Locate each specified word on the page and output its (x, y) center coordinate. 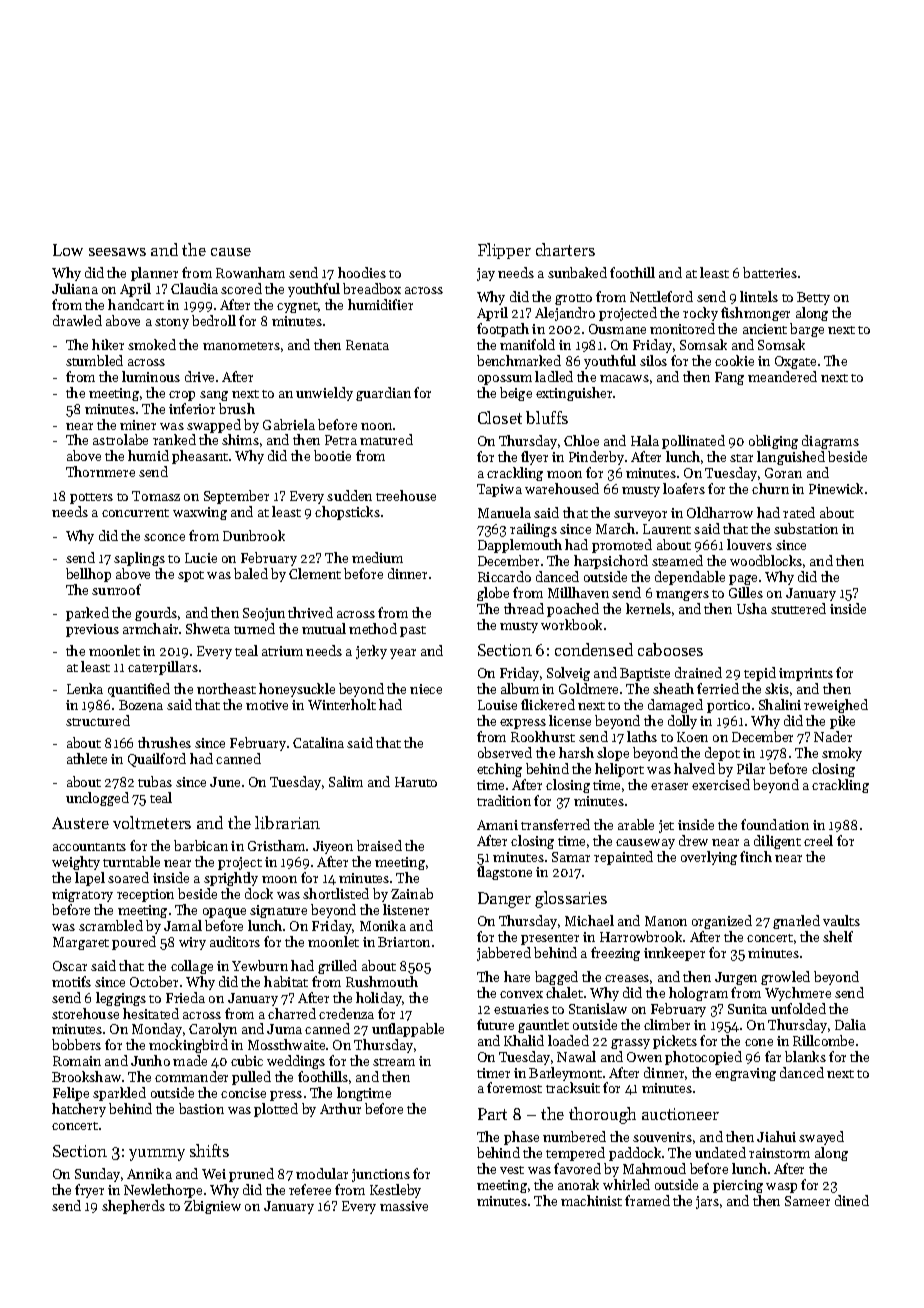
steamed (677, 560)
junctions (381, 1175)
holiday (379, 999)
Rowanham (250, 272)
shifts (209, 1150)
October (154, 981)
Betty (813, 298)
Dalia (850, 1024)
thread (524, 608)
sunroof (116, 589)
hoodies (362, 272)
